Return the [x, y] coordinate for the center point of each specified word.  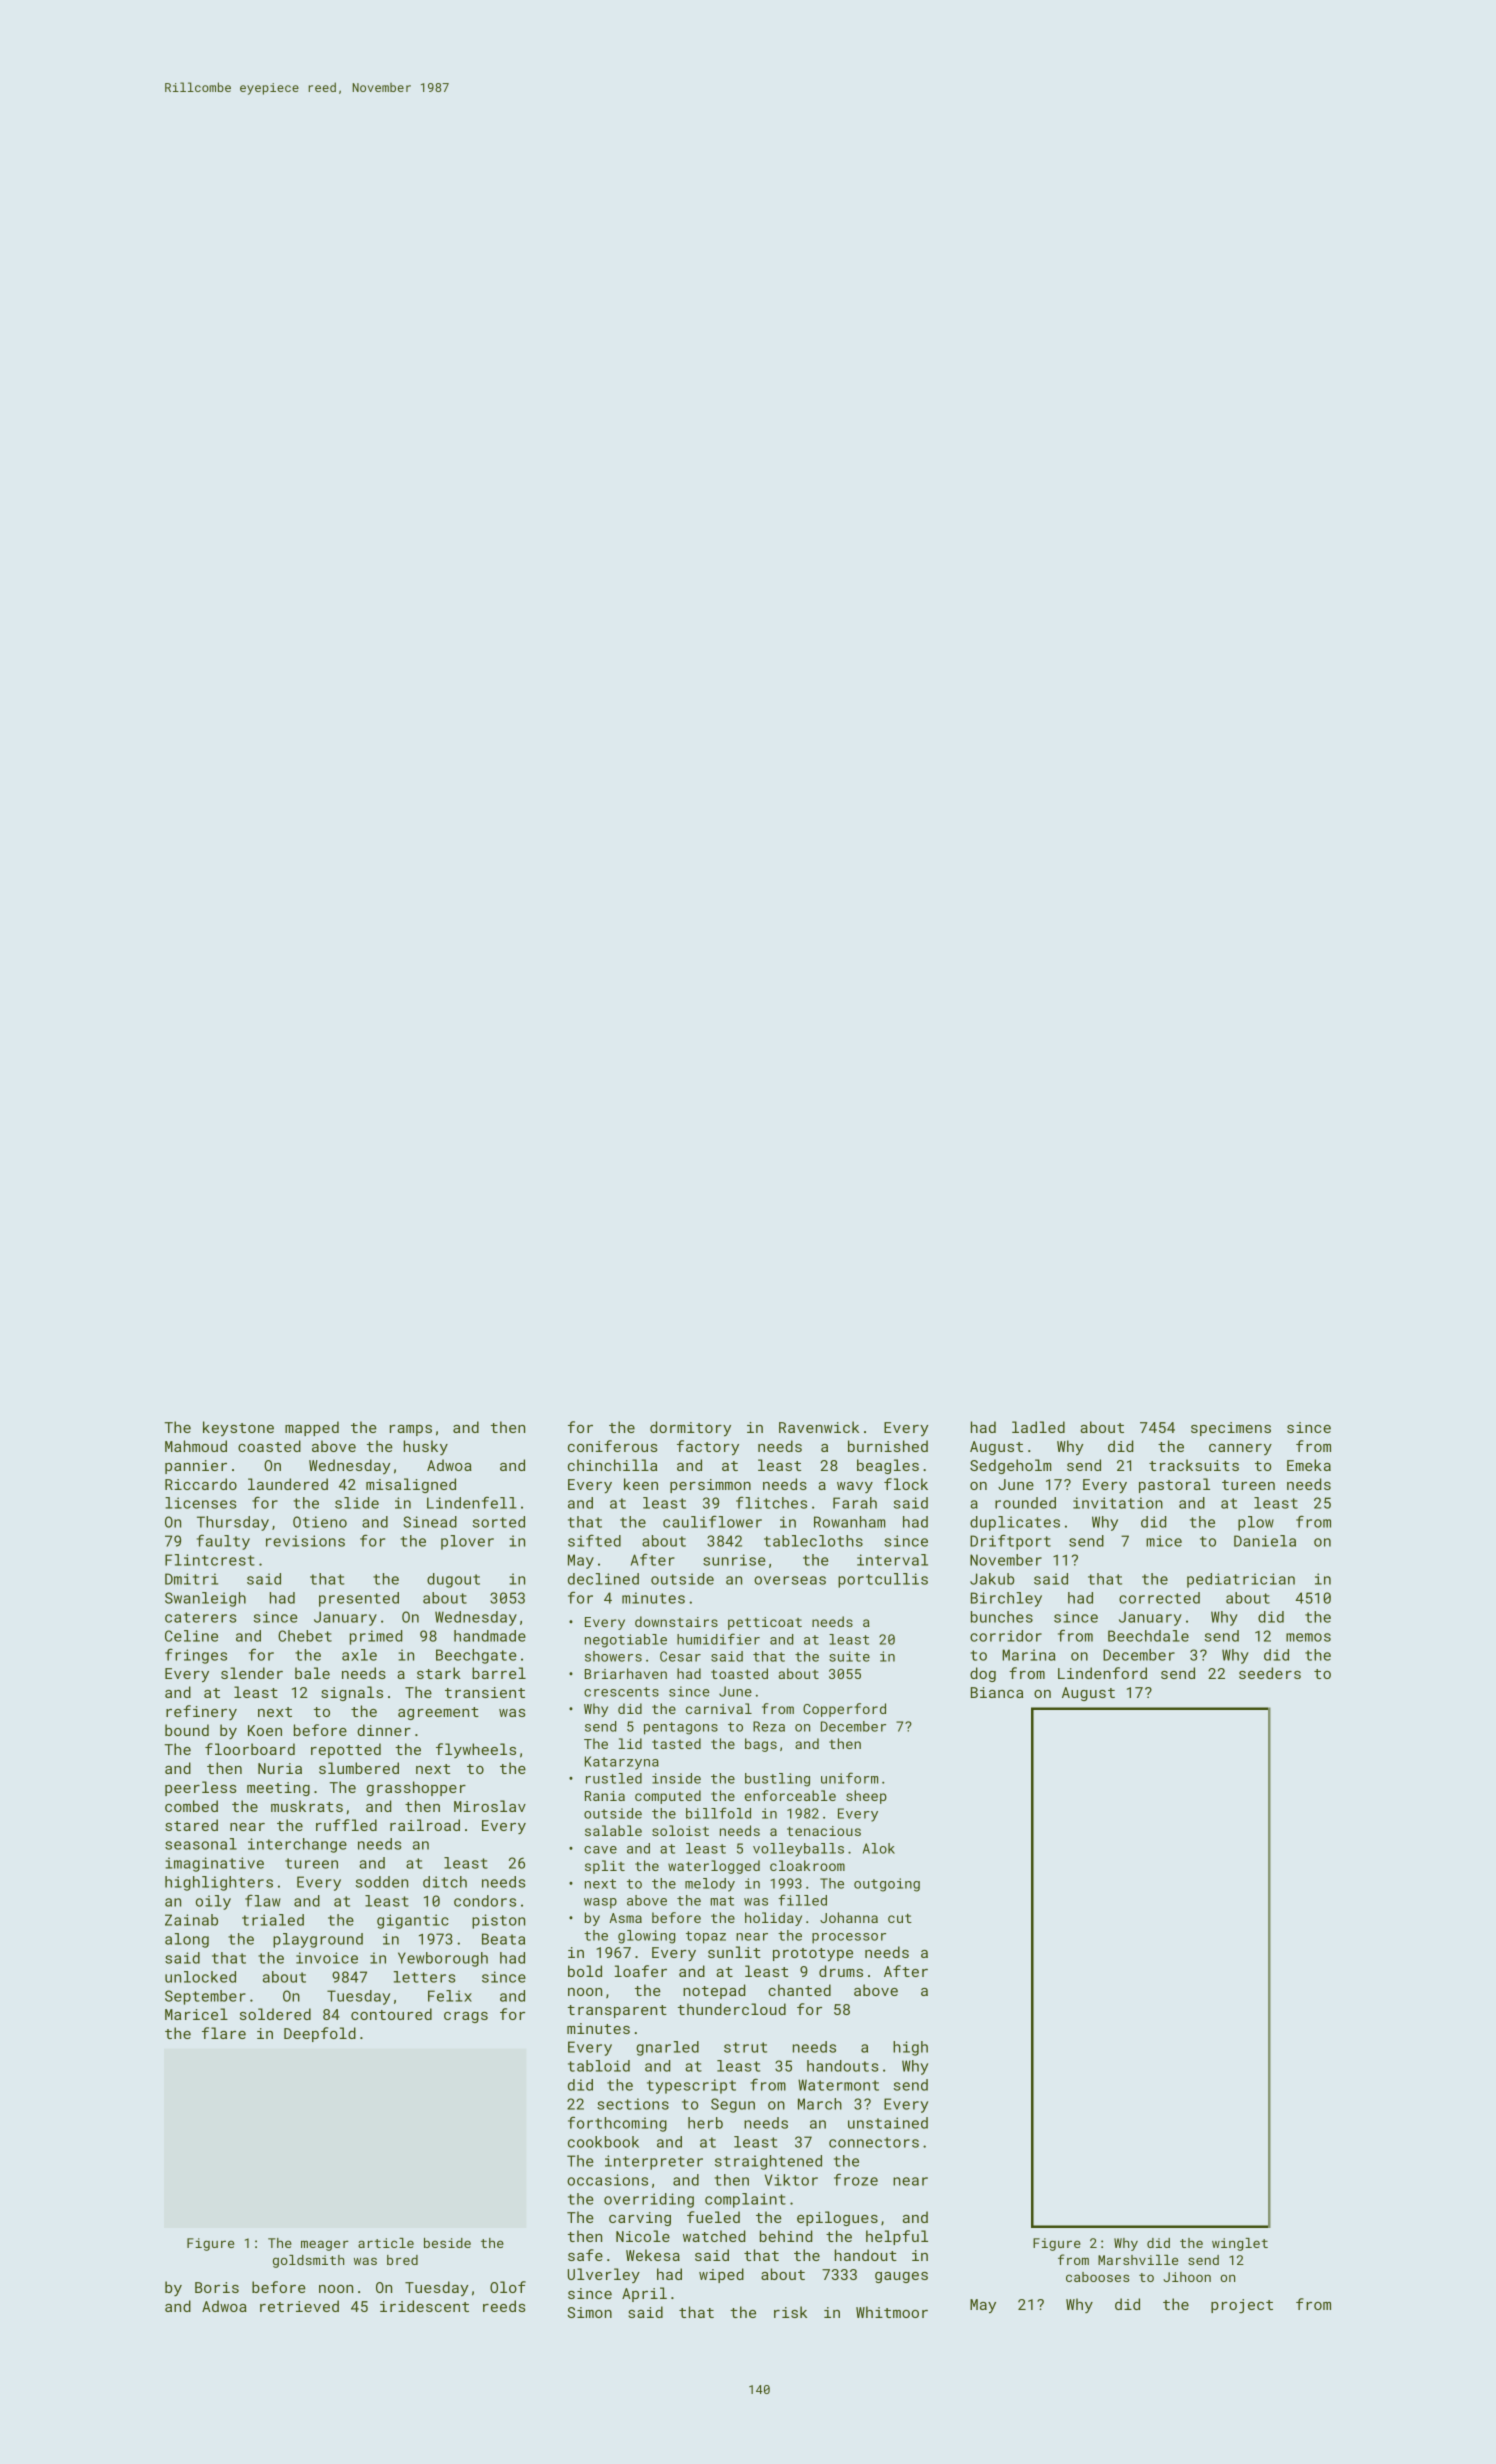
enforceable [790, 1795]
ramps [411, 1430]
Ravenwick [819, 1427]
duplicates [1015, 1523]
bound [187, 1730]
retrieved [299, 2306]
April [644, 2294]
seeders [1270, 1673]
